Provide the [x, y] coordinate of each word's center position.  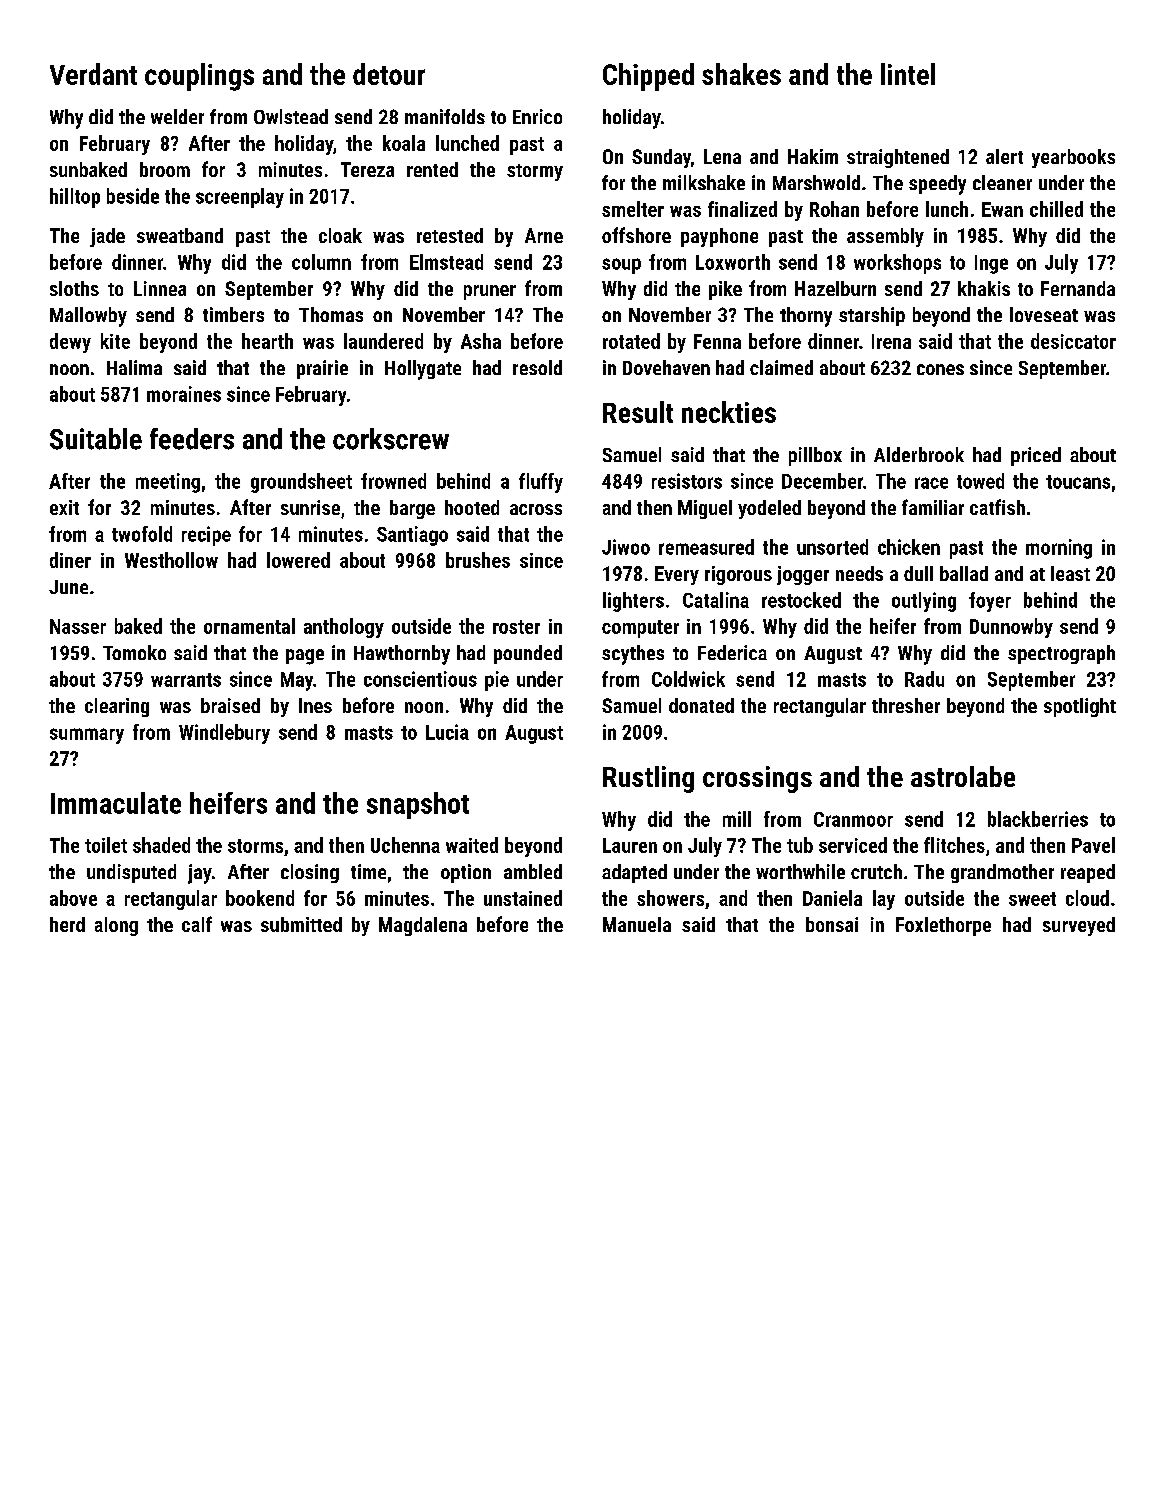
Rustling [648, 779]
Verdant [93, 74]
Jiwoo [626, 547]
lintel [908, 74]
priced [1036, 456]
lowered [298, 560]
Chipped [648, 77]
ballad [964, 573]
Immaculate [116, 803]
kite [115, 341]
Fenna [717, 341]
